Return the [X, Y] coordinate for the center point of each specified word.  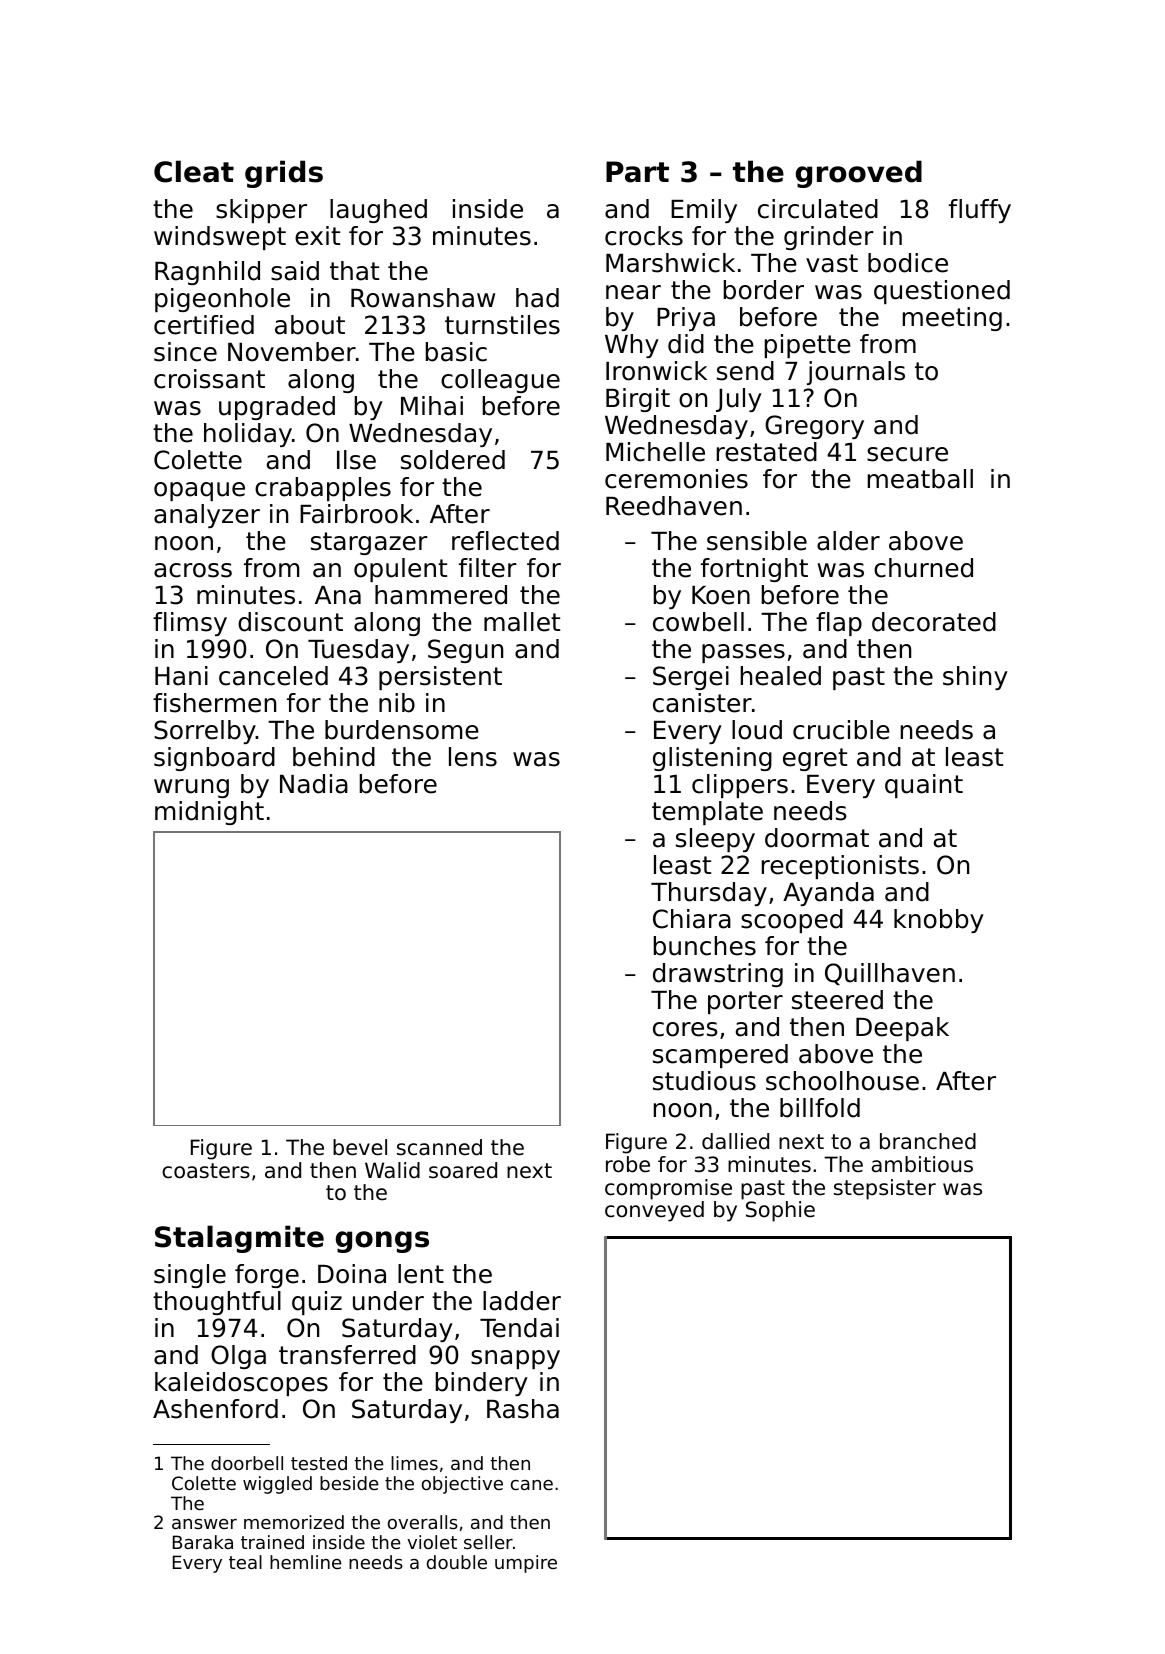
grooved [859, 174]
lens [473, 757]
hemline [305, 1562]
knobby [939, 921]
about [310, 325]
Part [637, 172]
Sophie [780, 1211]
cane [532, 1485]
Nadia [314, 784]
